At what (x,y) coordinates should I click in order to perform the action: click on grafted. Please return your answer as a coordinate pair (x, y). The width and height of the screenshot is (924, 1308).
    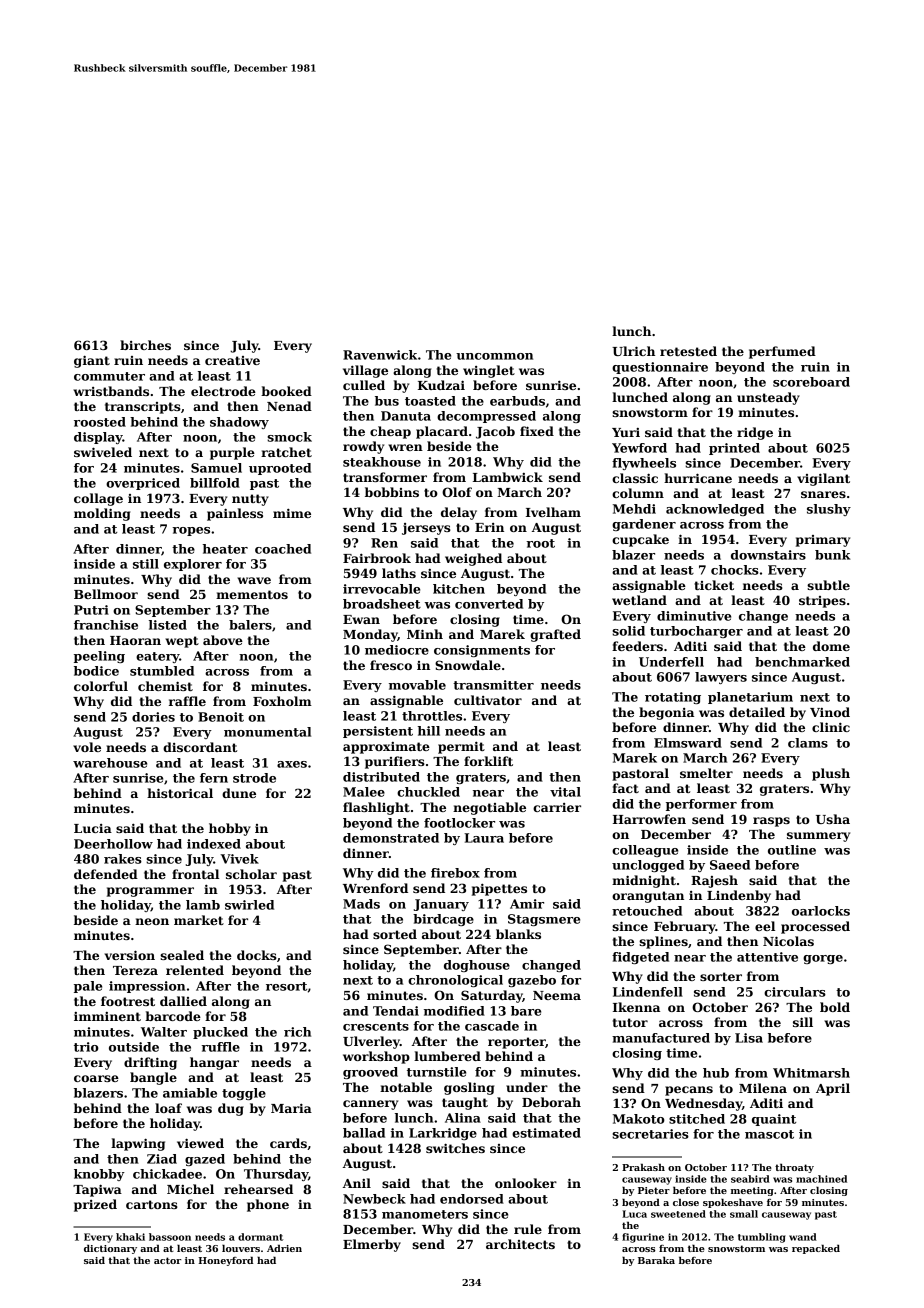
    Looking at the image, I should click on (555, 635).
